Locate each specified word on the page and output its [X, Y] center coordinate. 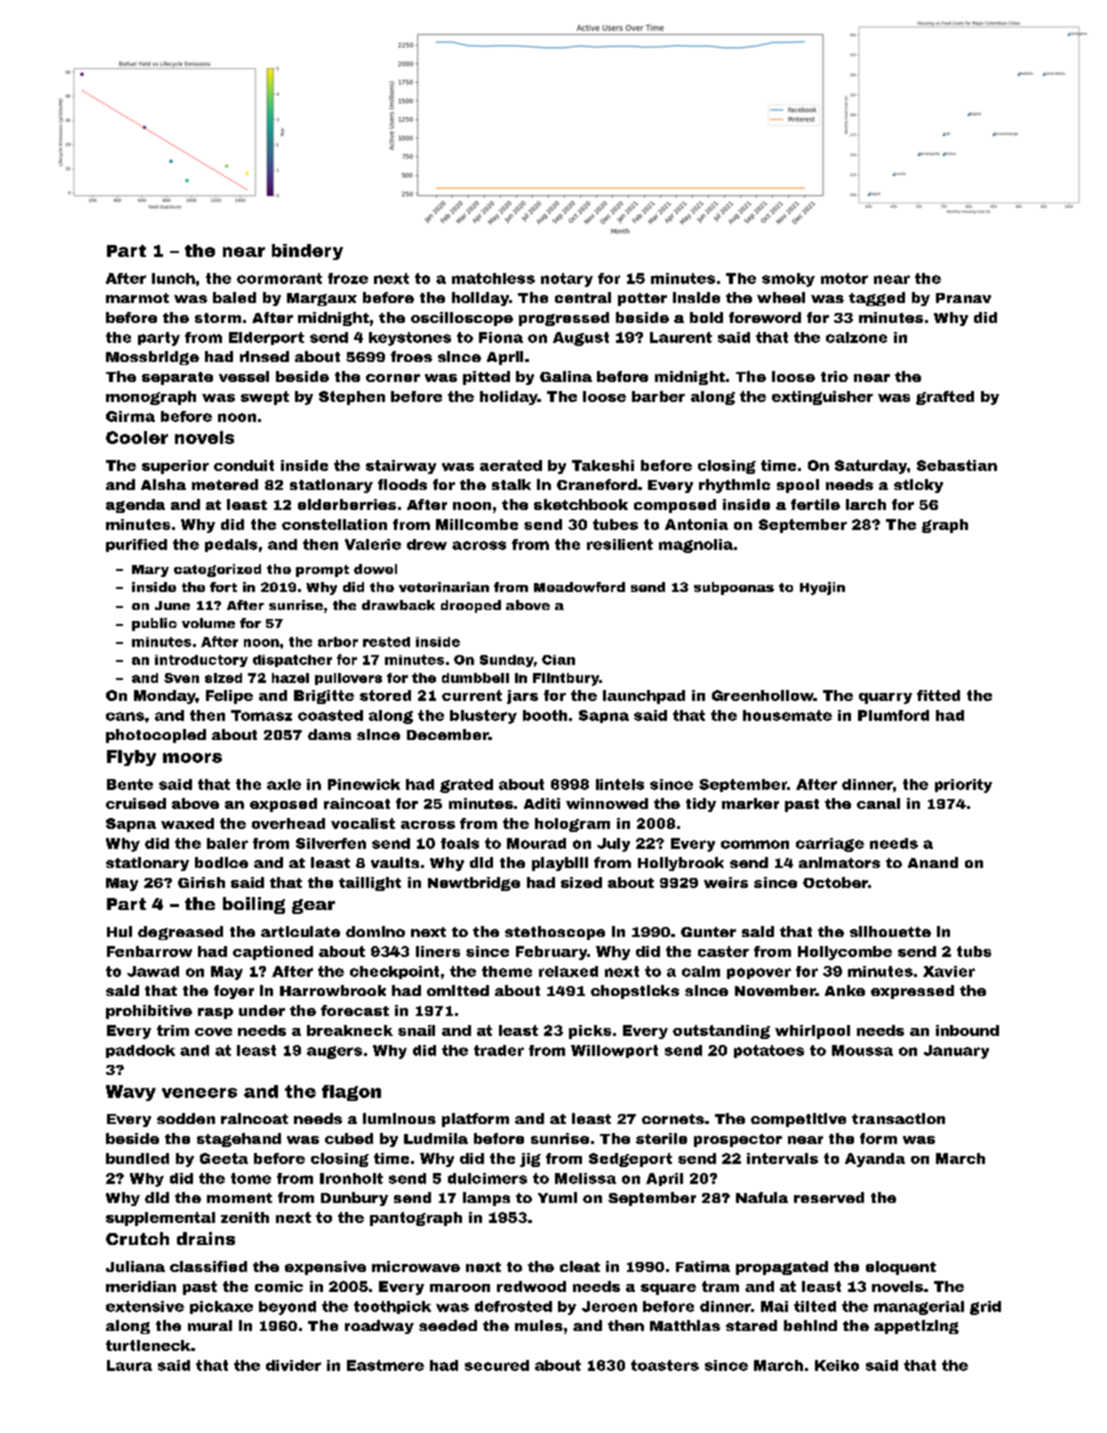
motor [844, 278]
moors [192, 758]
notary [567, 280]
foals [460, 843]
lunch [173, 278]
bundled [137, 1158]
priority [963, 786]
